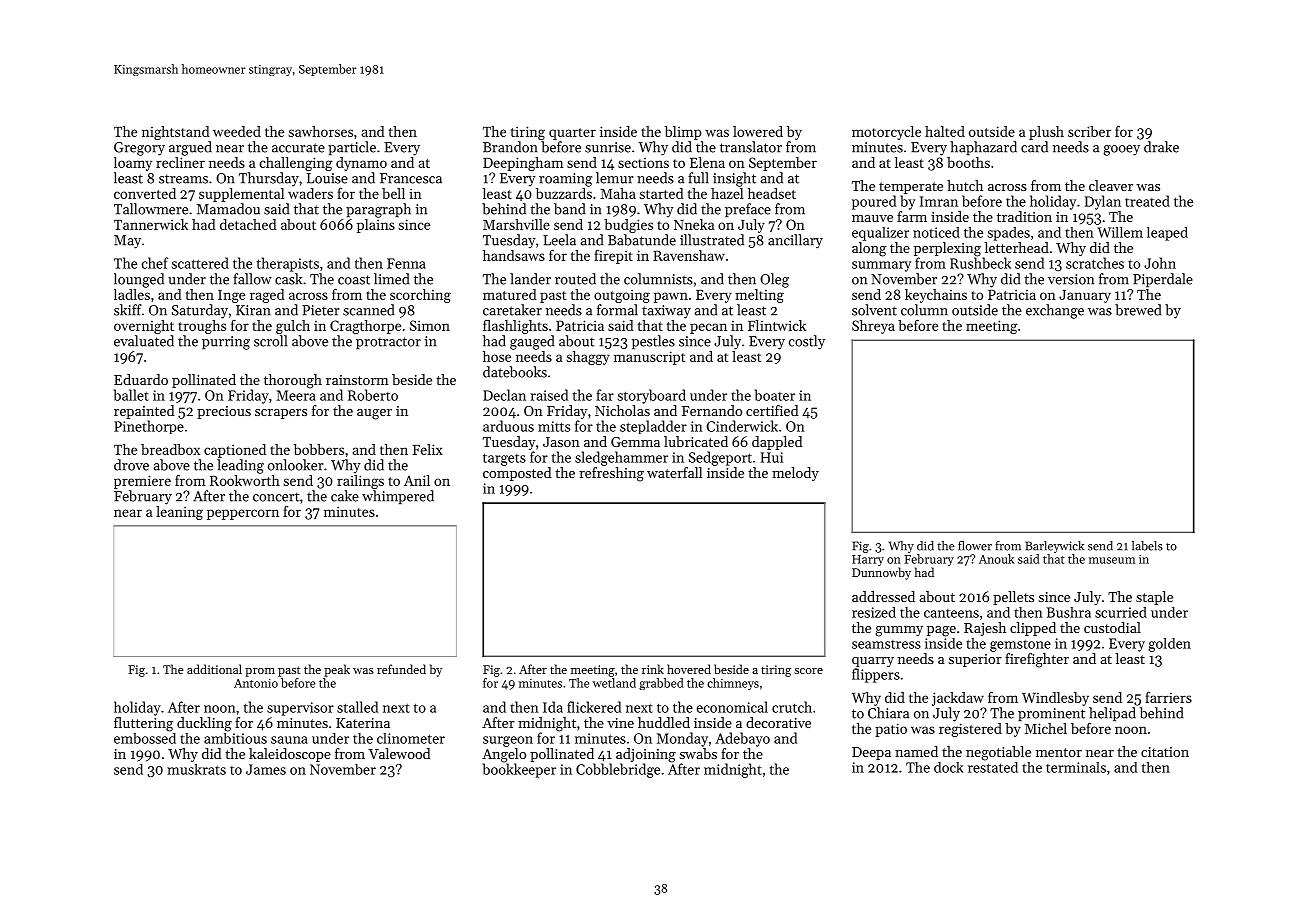 This screenshot has height=924, width=1308. What do you see at coordinates (758, 131) in the screenshot?
I see `lowered` at bounding box center [758, 131].
